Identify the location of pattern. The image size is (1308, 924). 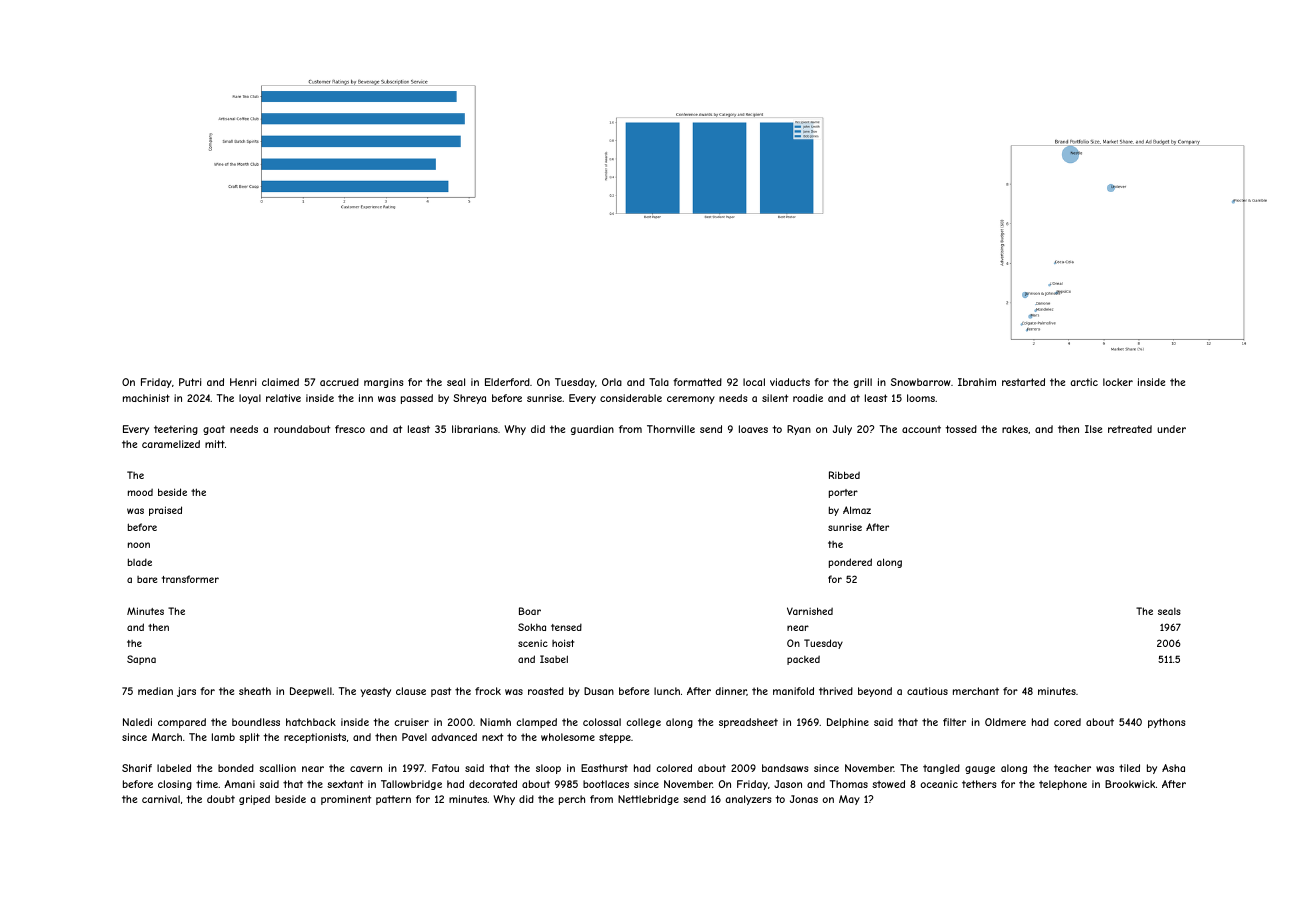
(393, 800).
